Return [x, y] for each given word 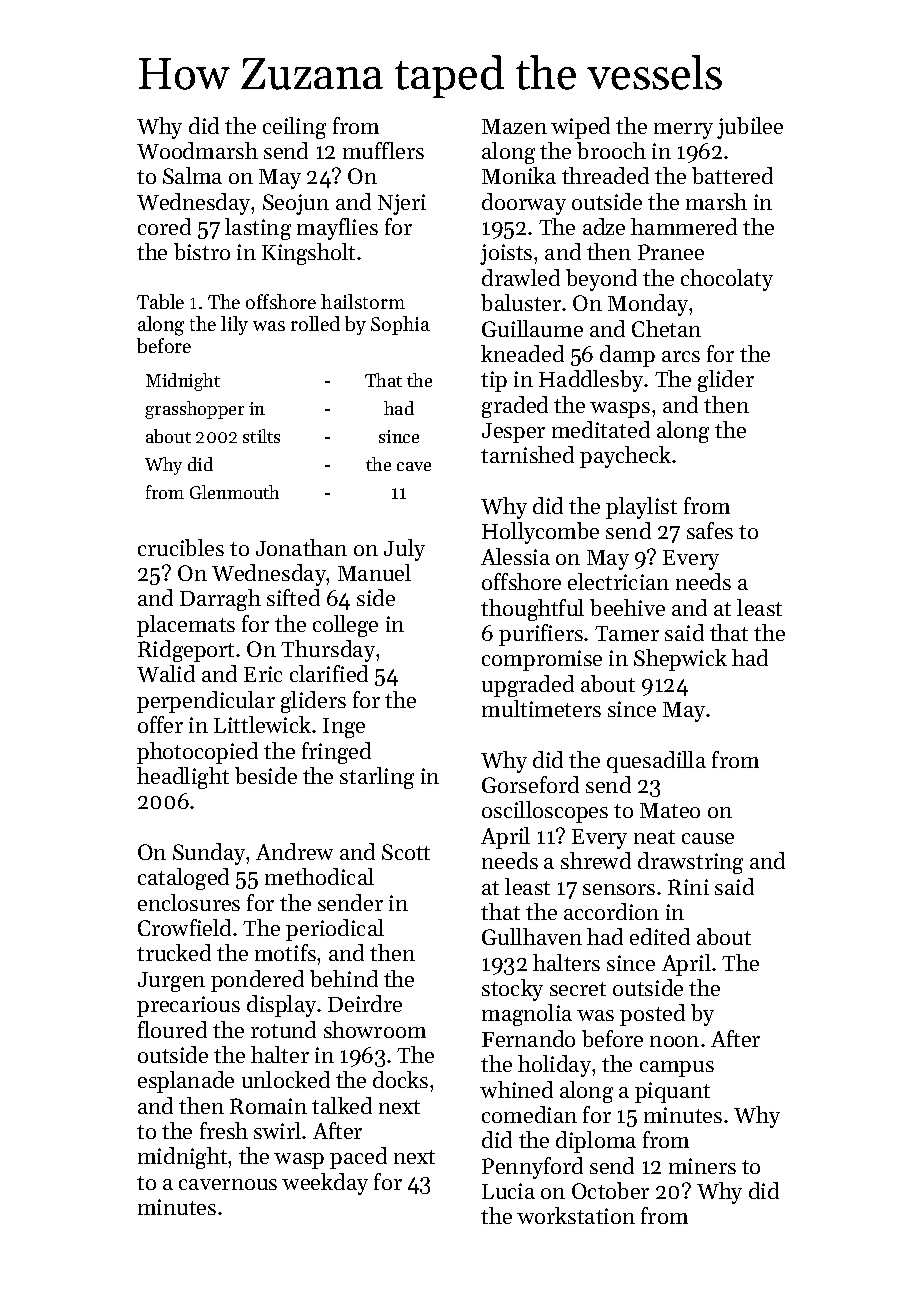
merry [683, 131]
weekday [325, 1184]
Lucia [508, 1191]
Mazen [514, 126]
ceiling [294, 128]
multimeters [541, 708]
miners [702, 1166]
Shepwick [680, 660]
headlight [183, 778]
